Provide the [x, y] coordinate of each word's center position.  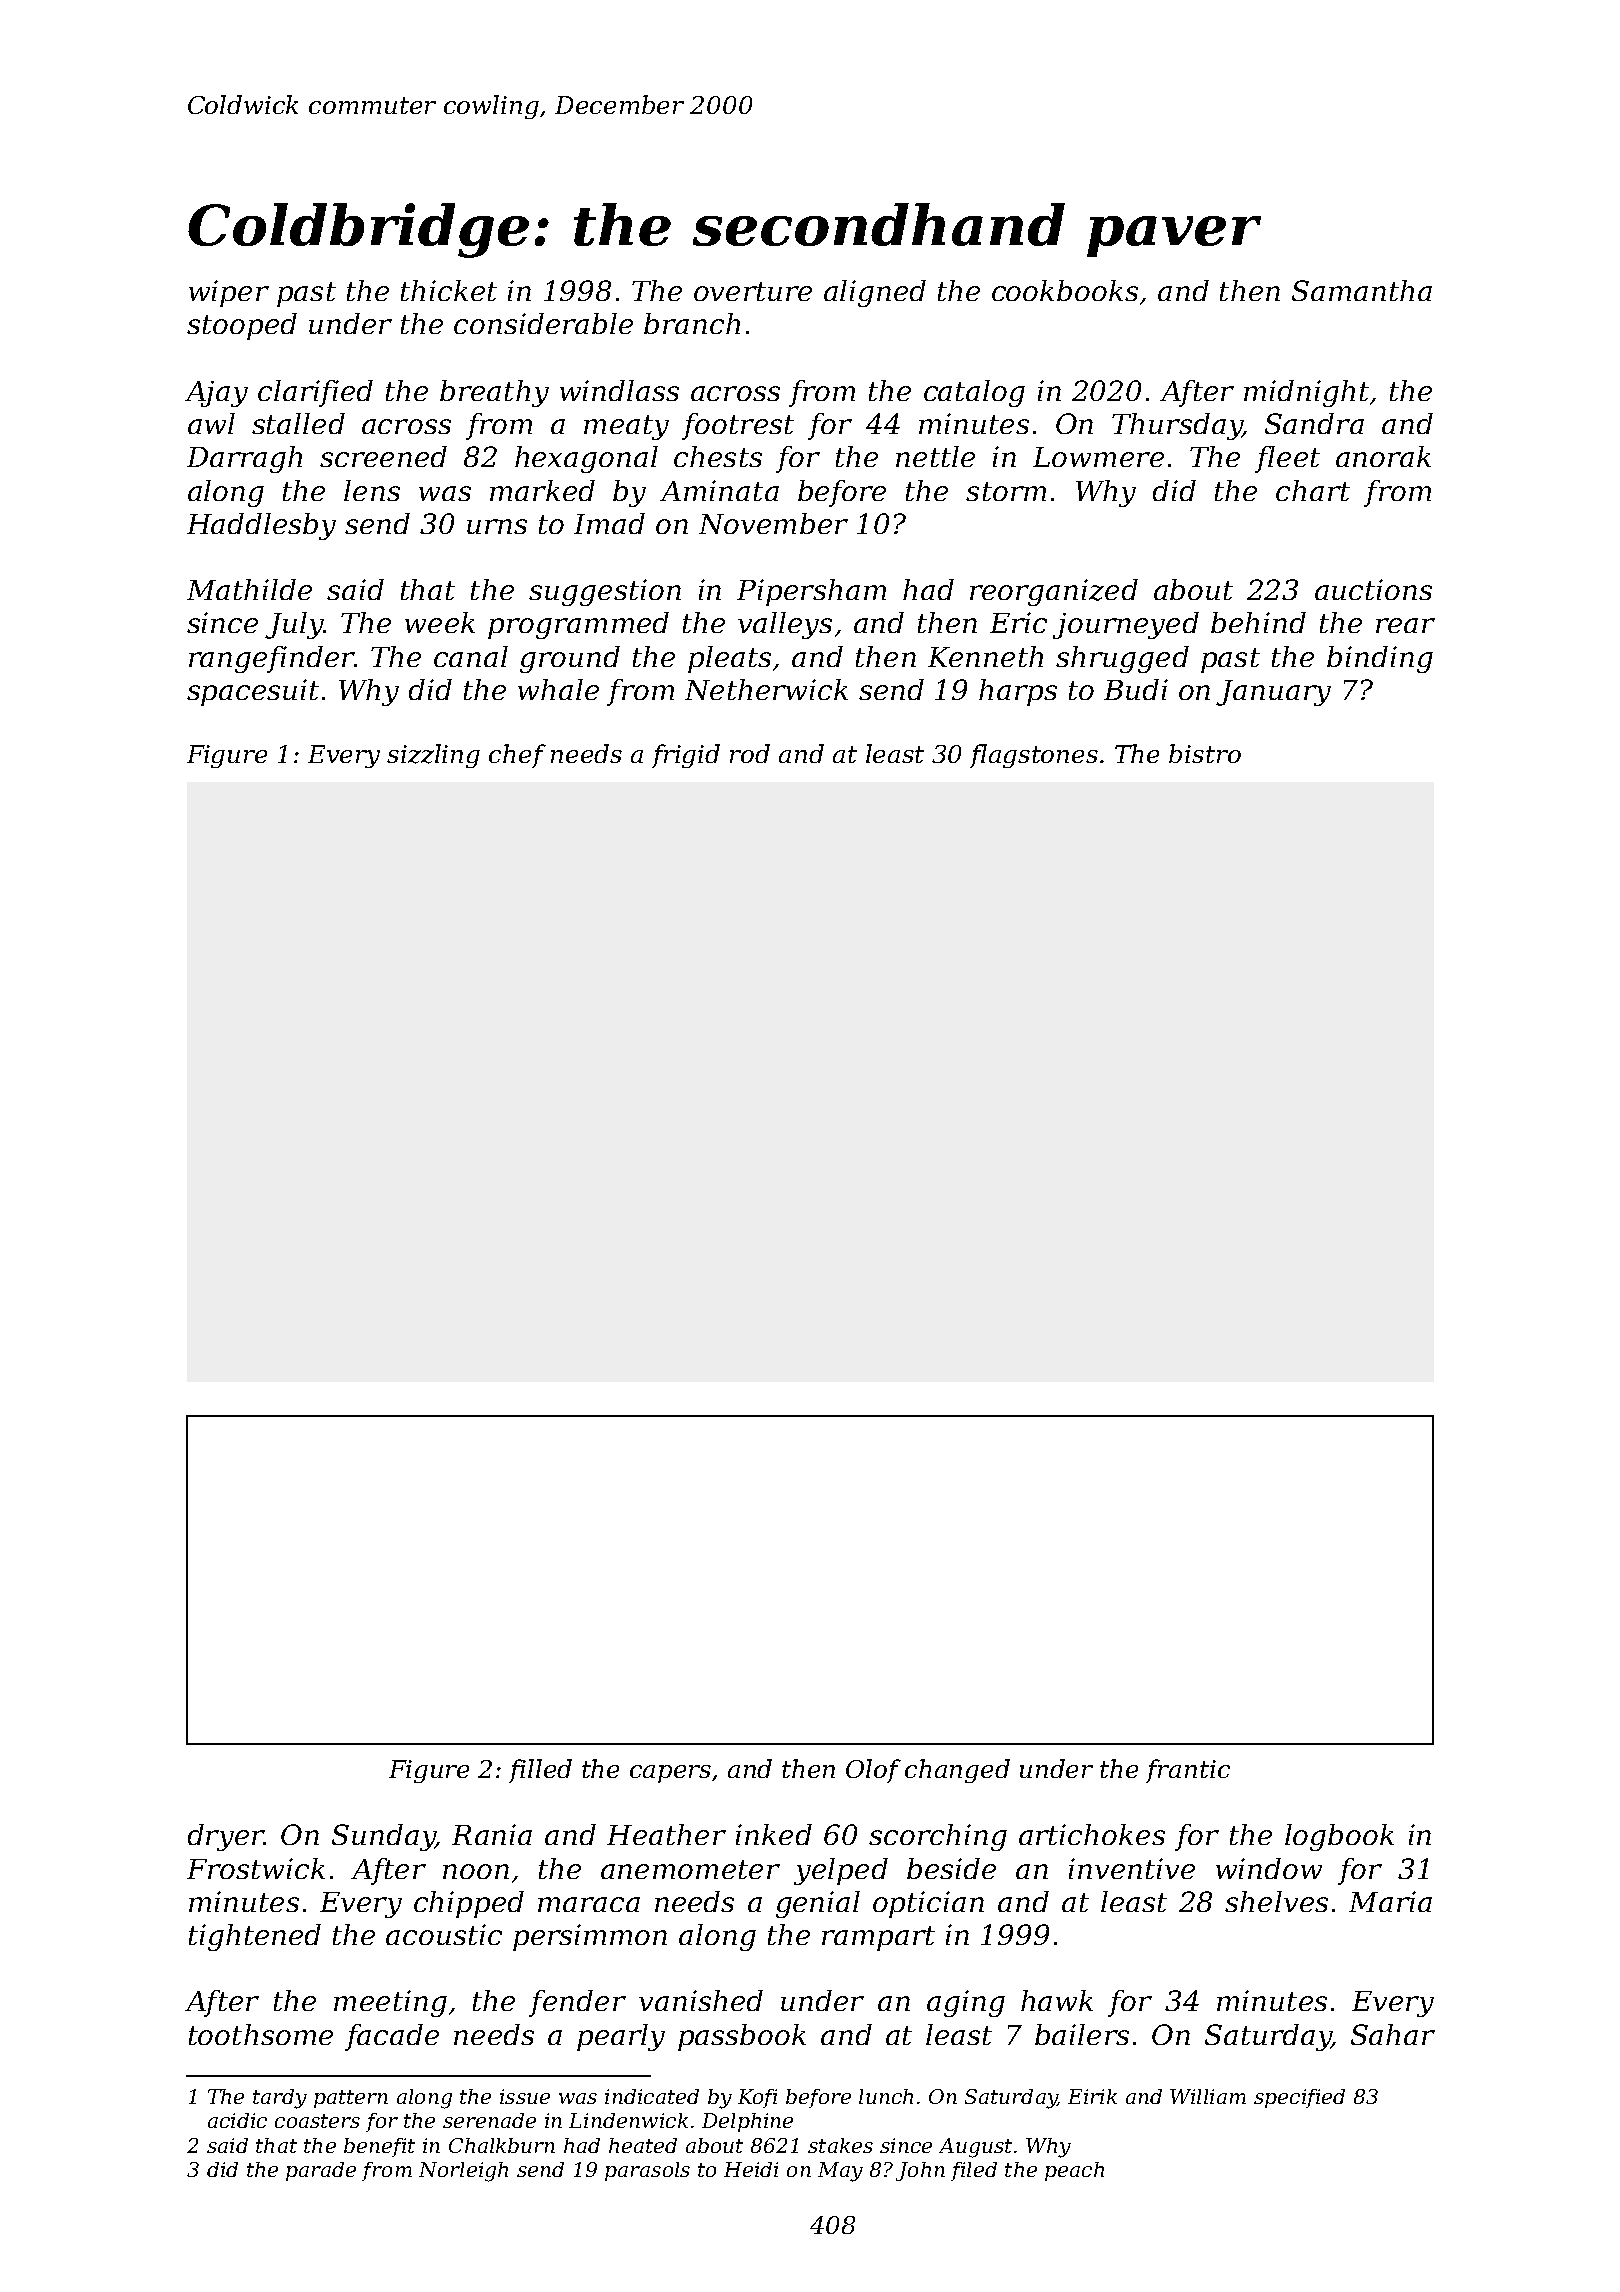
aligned [875, 293]
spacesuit [253, 692]
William [1208, 2096]
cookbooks [1065, 290]
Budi [1136, 689]
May [840, 2172]
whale [558, 689]
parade [321, 2171]
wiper [229, 293]
